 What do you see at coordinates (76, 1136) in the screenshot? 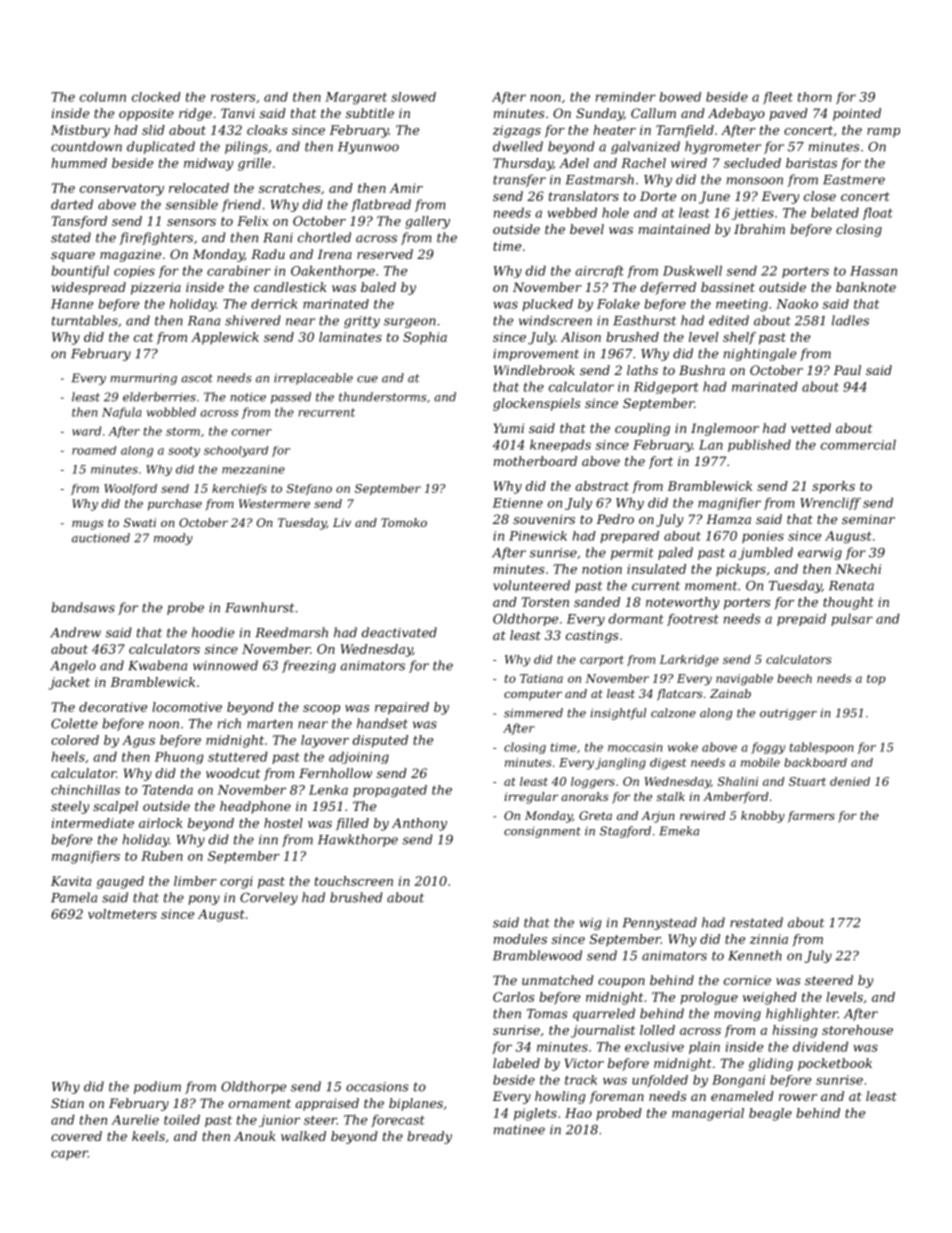
I see `covered` at bounding box center [76, 1136].
